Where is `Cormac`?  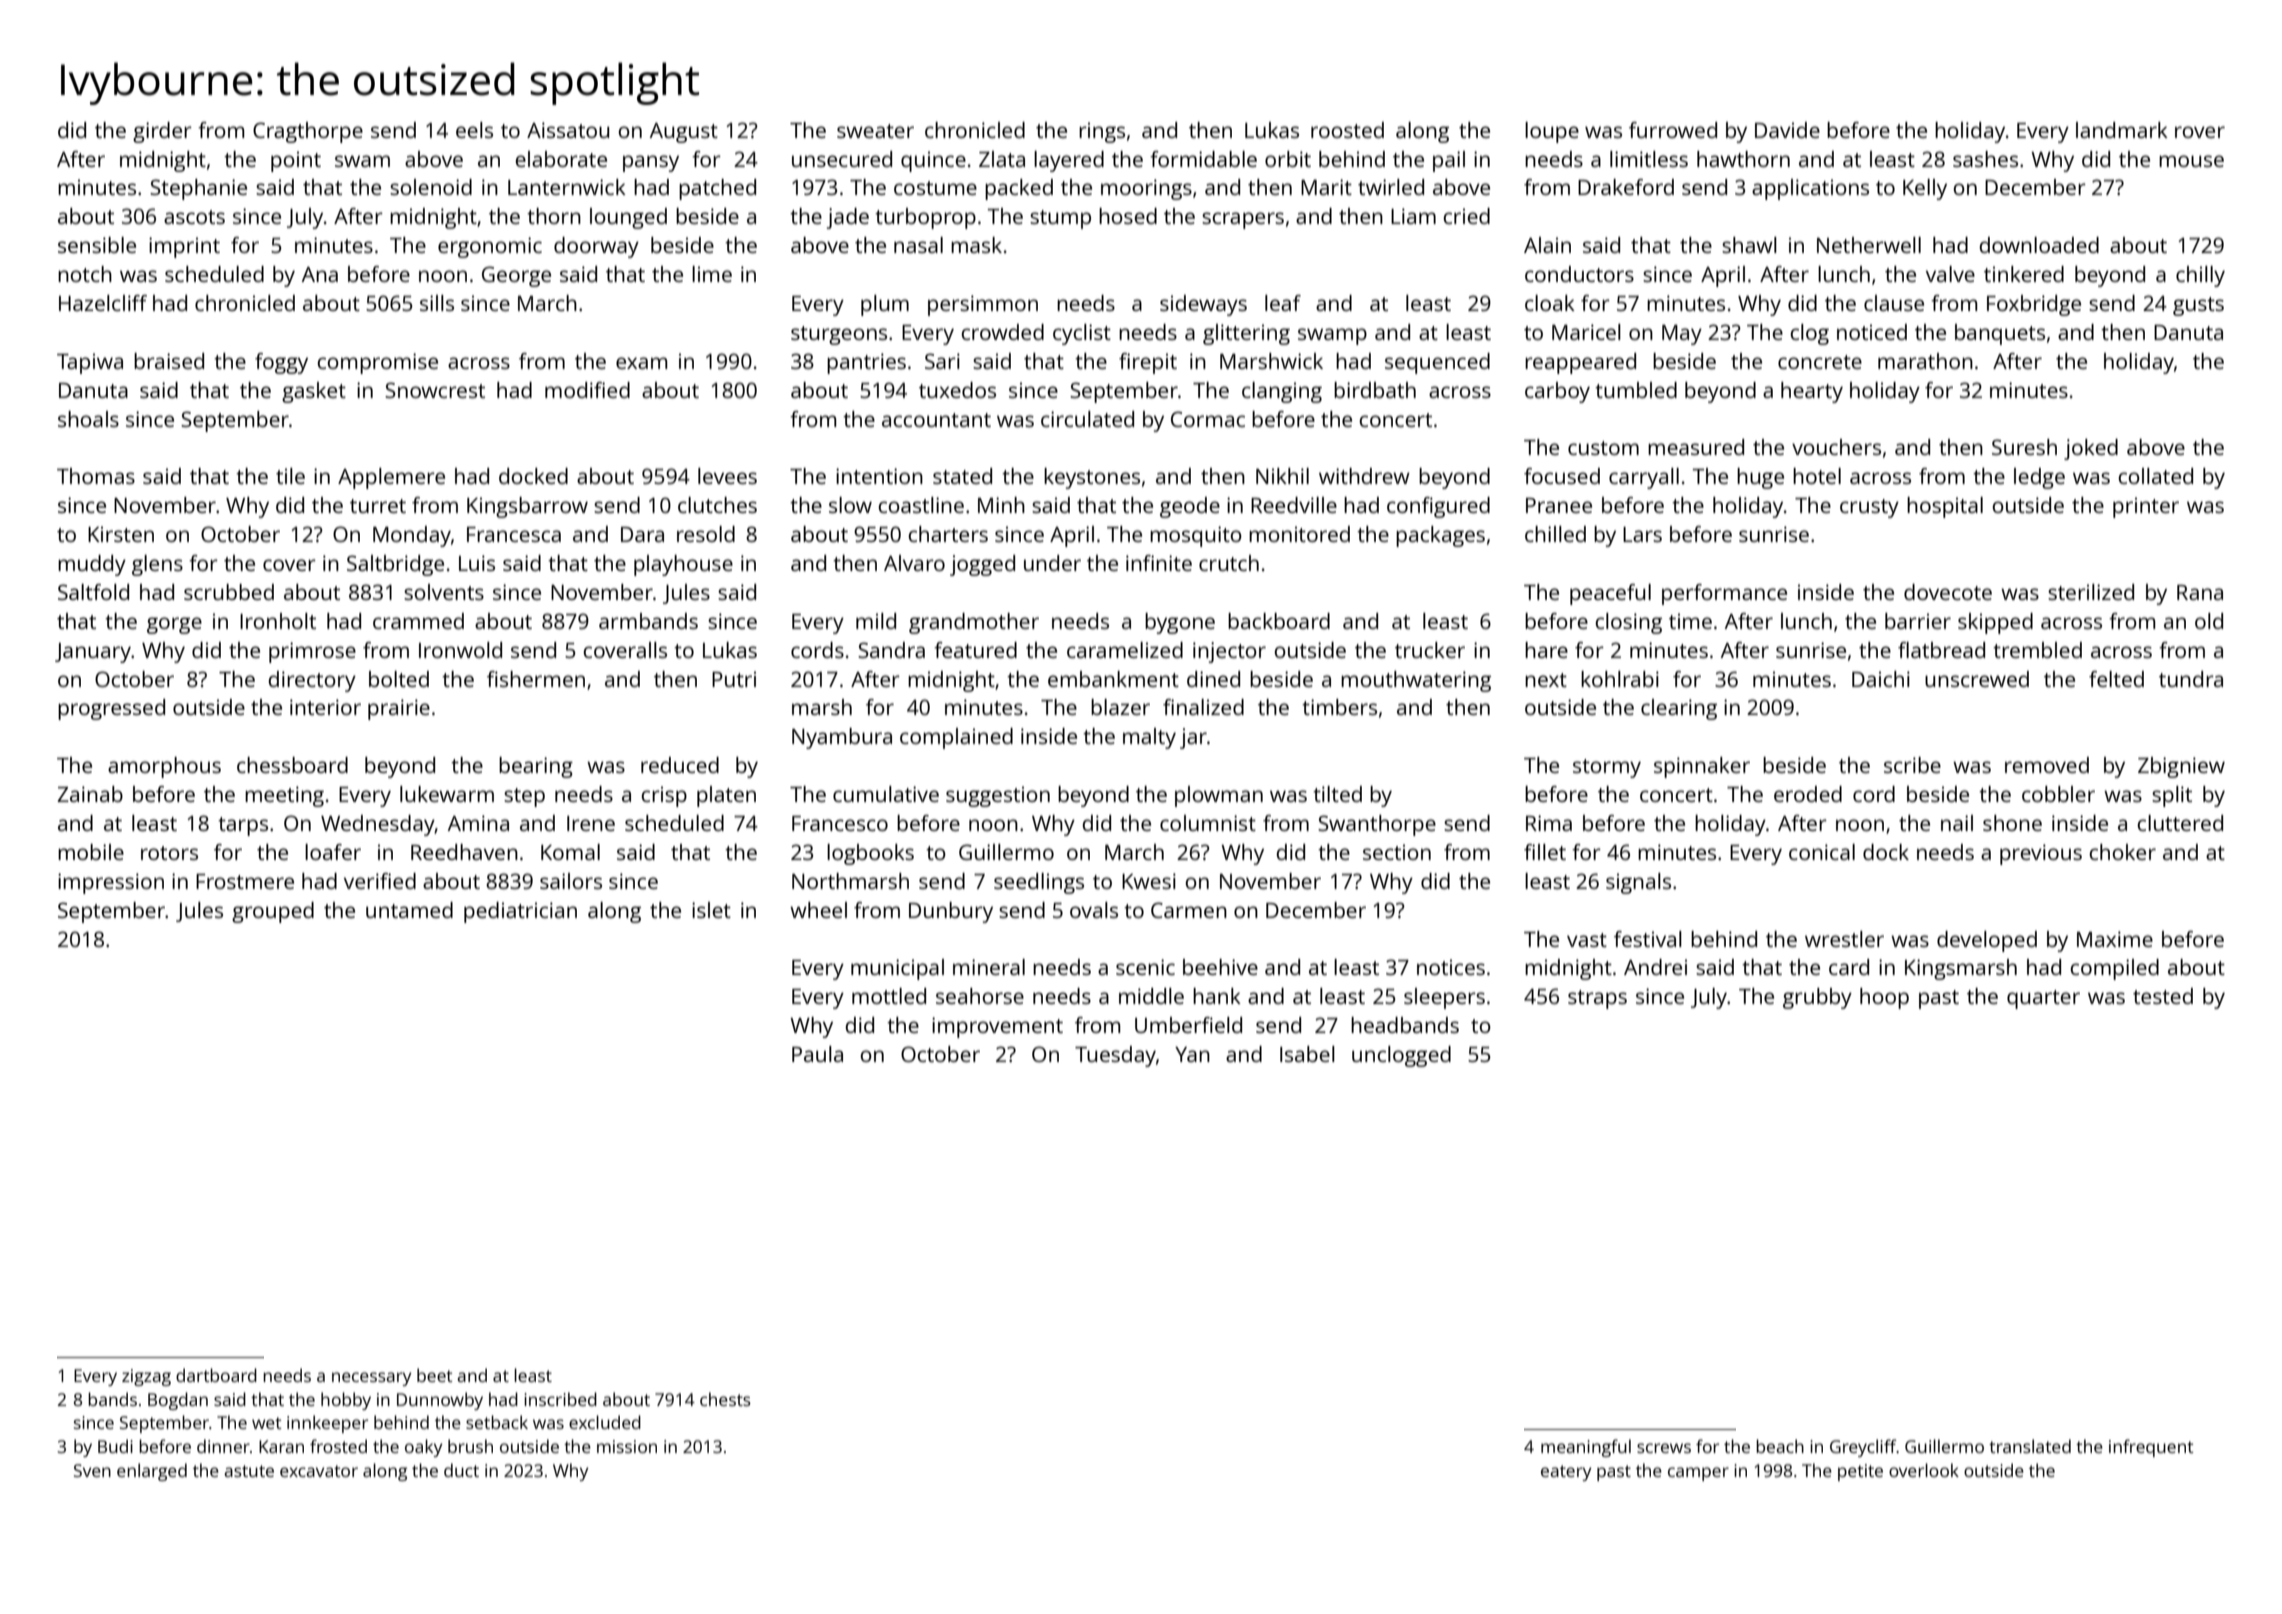
Cormac is located at coordinates (1208, 419).
